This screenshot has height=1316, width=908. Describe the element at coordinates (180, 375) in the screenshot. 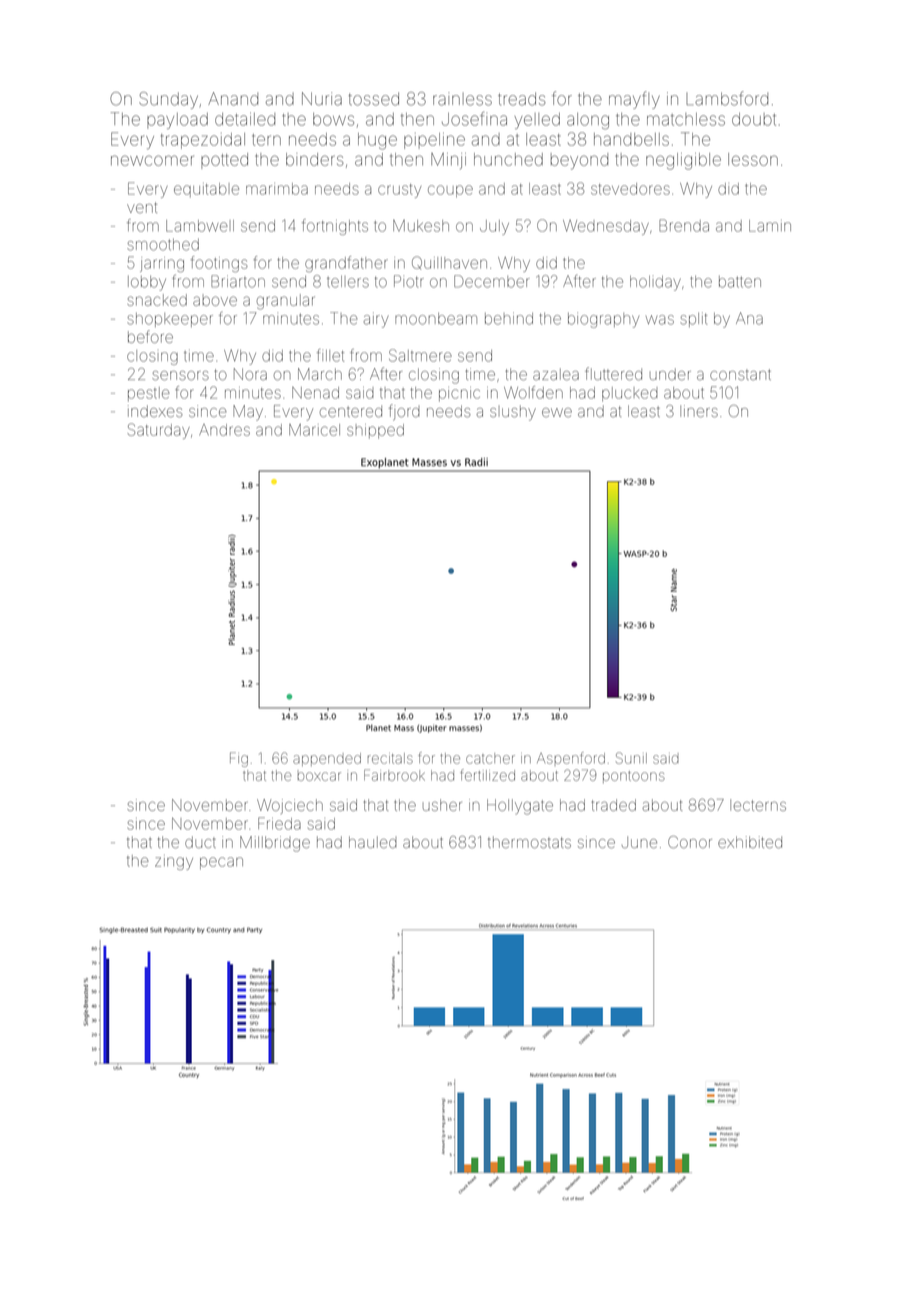

I see `sensors` at that location.
